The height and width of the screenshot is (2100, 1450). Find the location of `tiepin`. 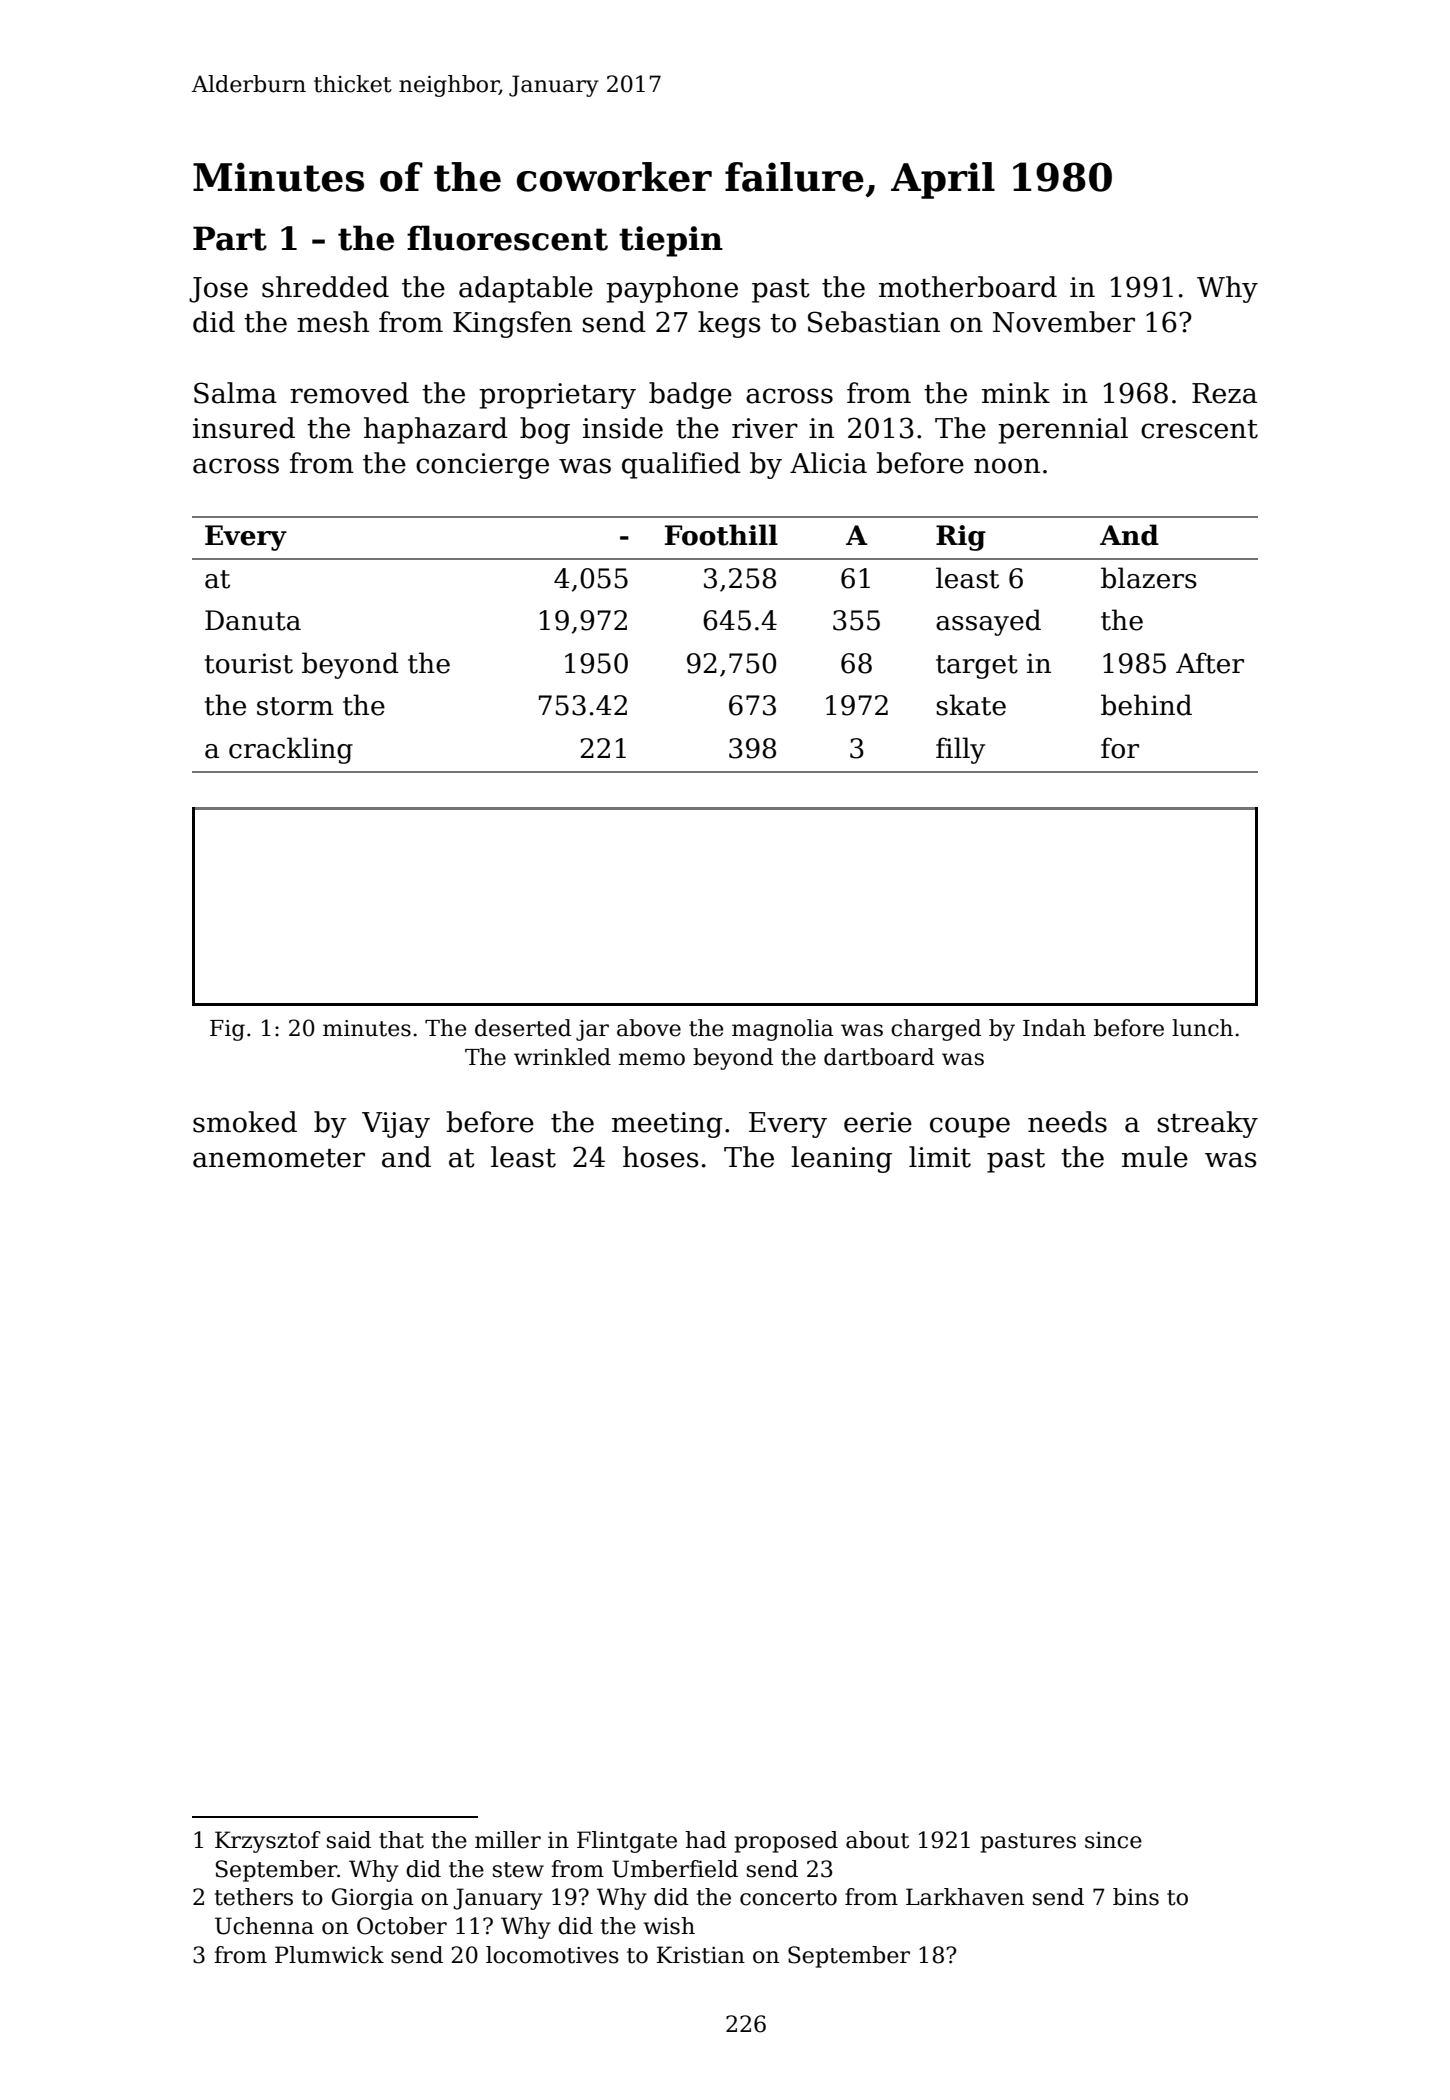

tiepin is located at coordinates (671, 241).
